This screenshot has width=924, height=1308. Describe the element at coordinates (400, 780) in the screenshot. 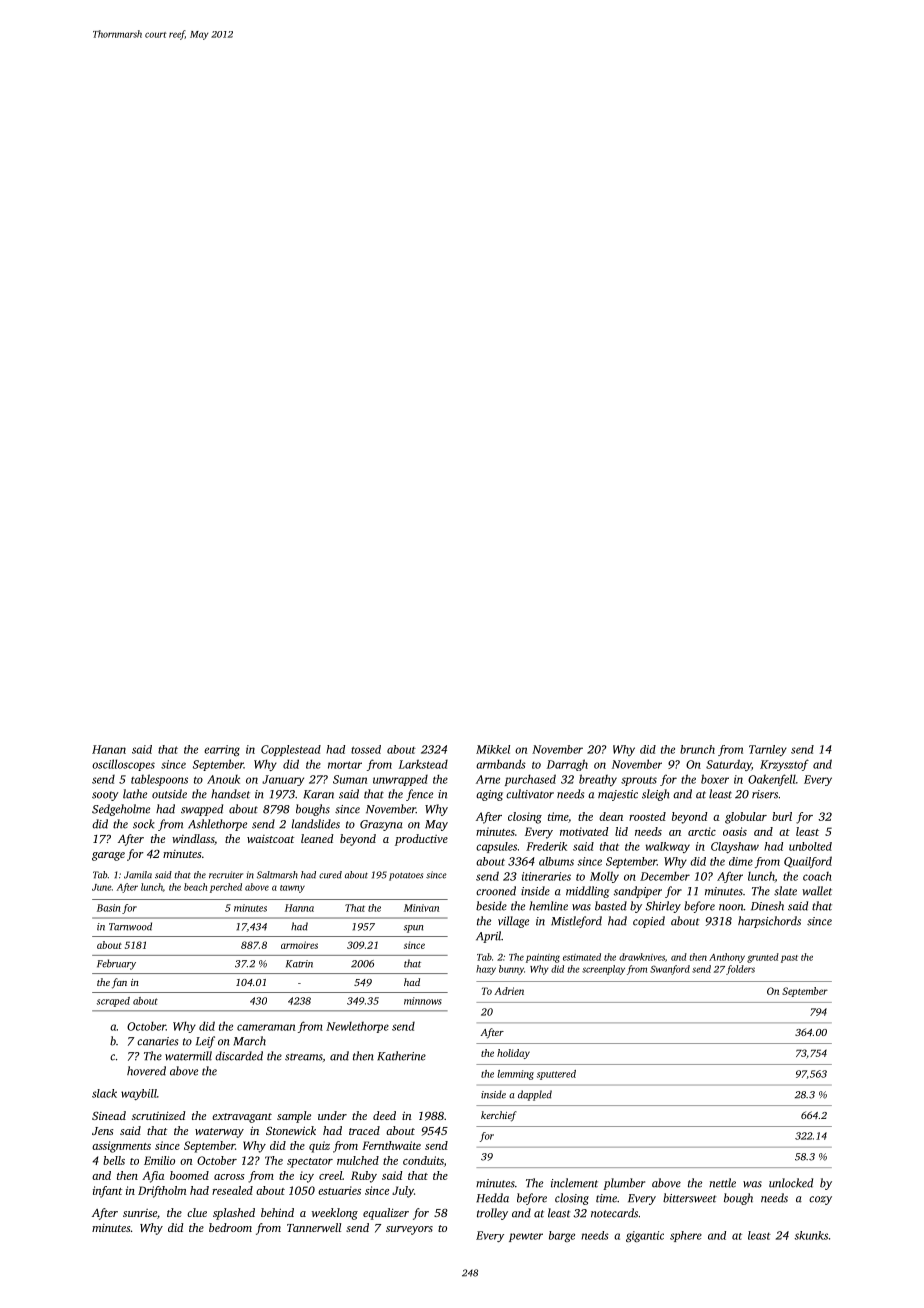

I see `unwrapped` at that location.
